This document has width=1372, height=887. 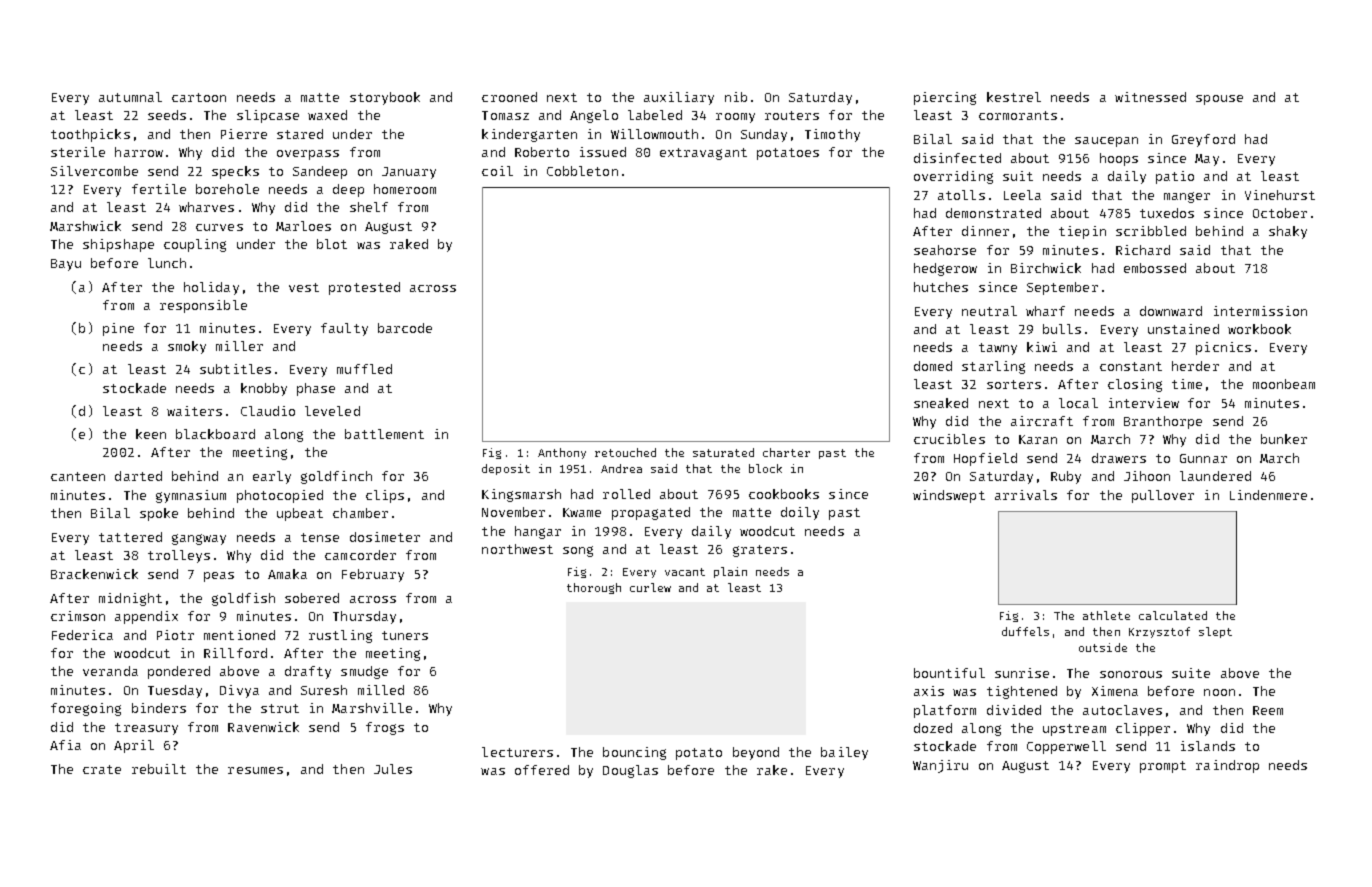 I want to click on barcode, so click(x=405, y=328).
